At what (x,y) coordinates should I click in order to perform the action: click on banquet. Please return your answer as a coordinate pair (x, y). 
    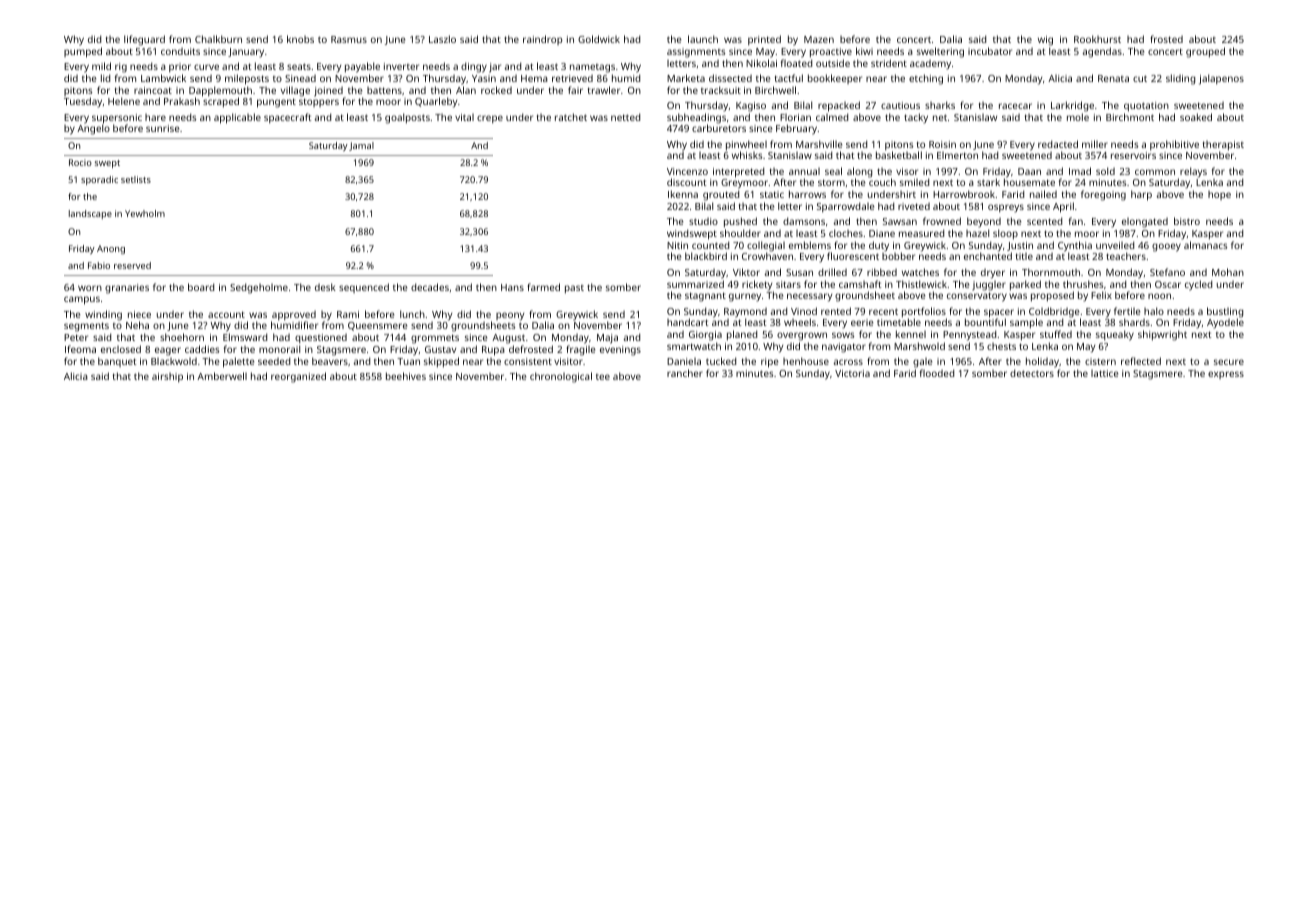
    Looking at the image, I should click on (117, 362).
